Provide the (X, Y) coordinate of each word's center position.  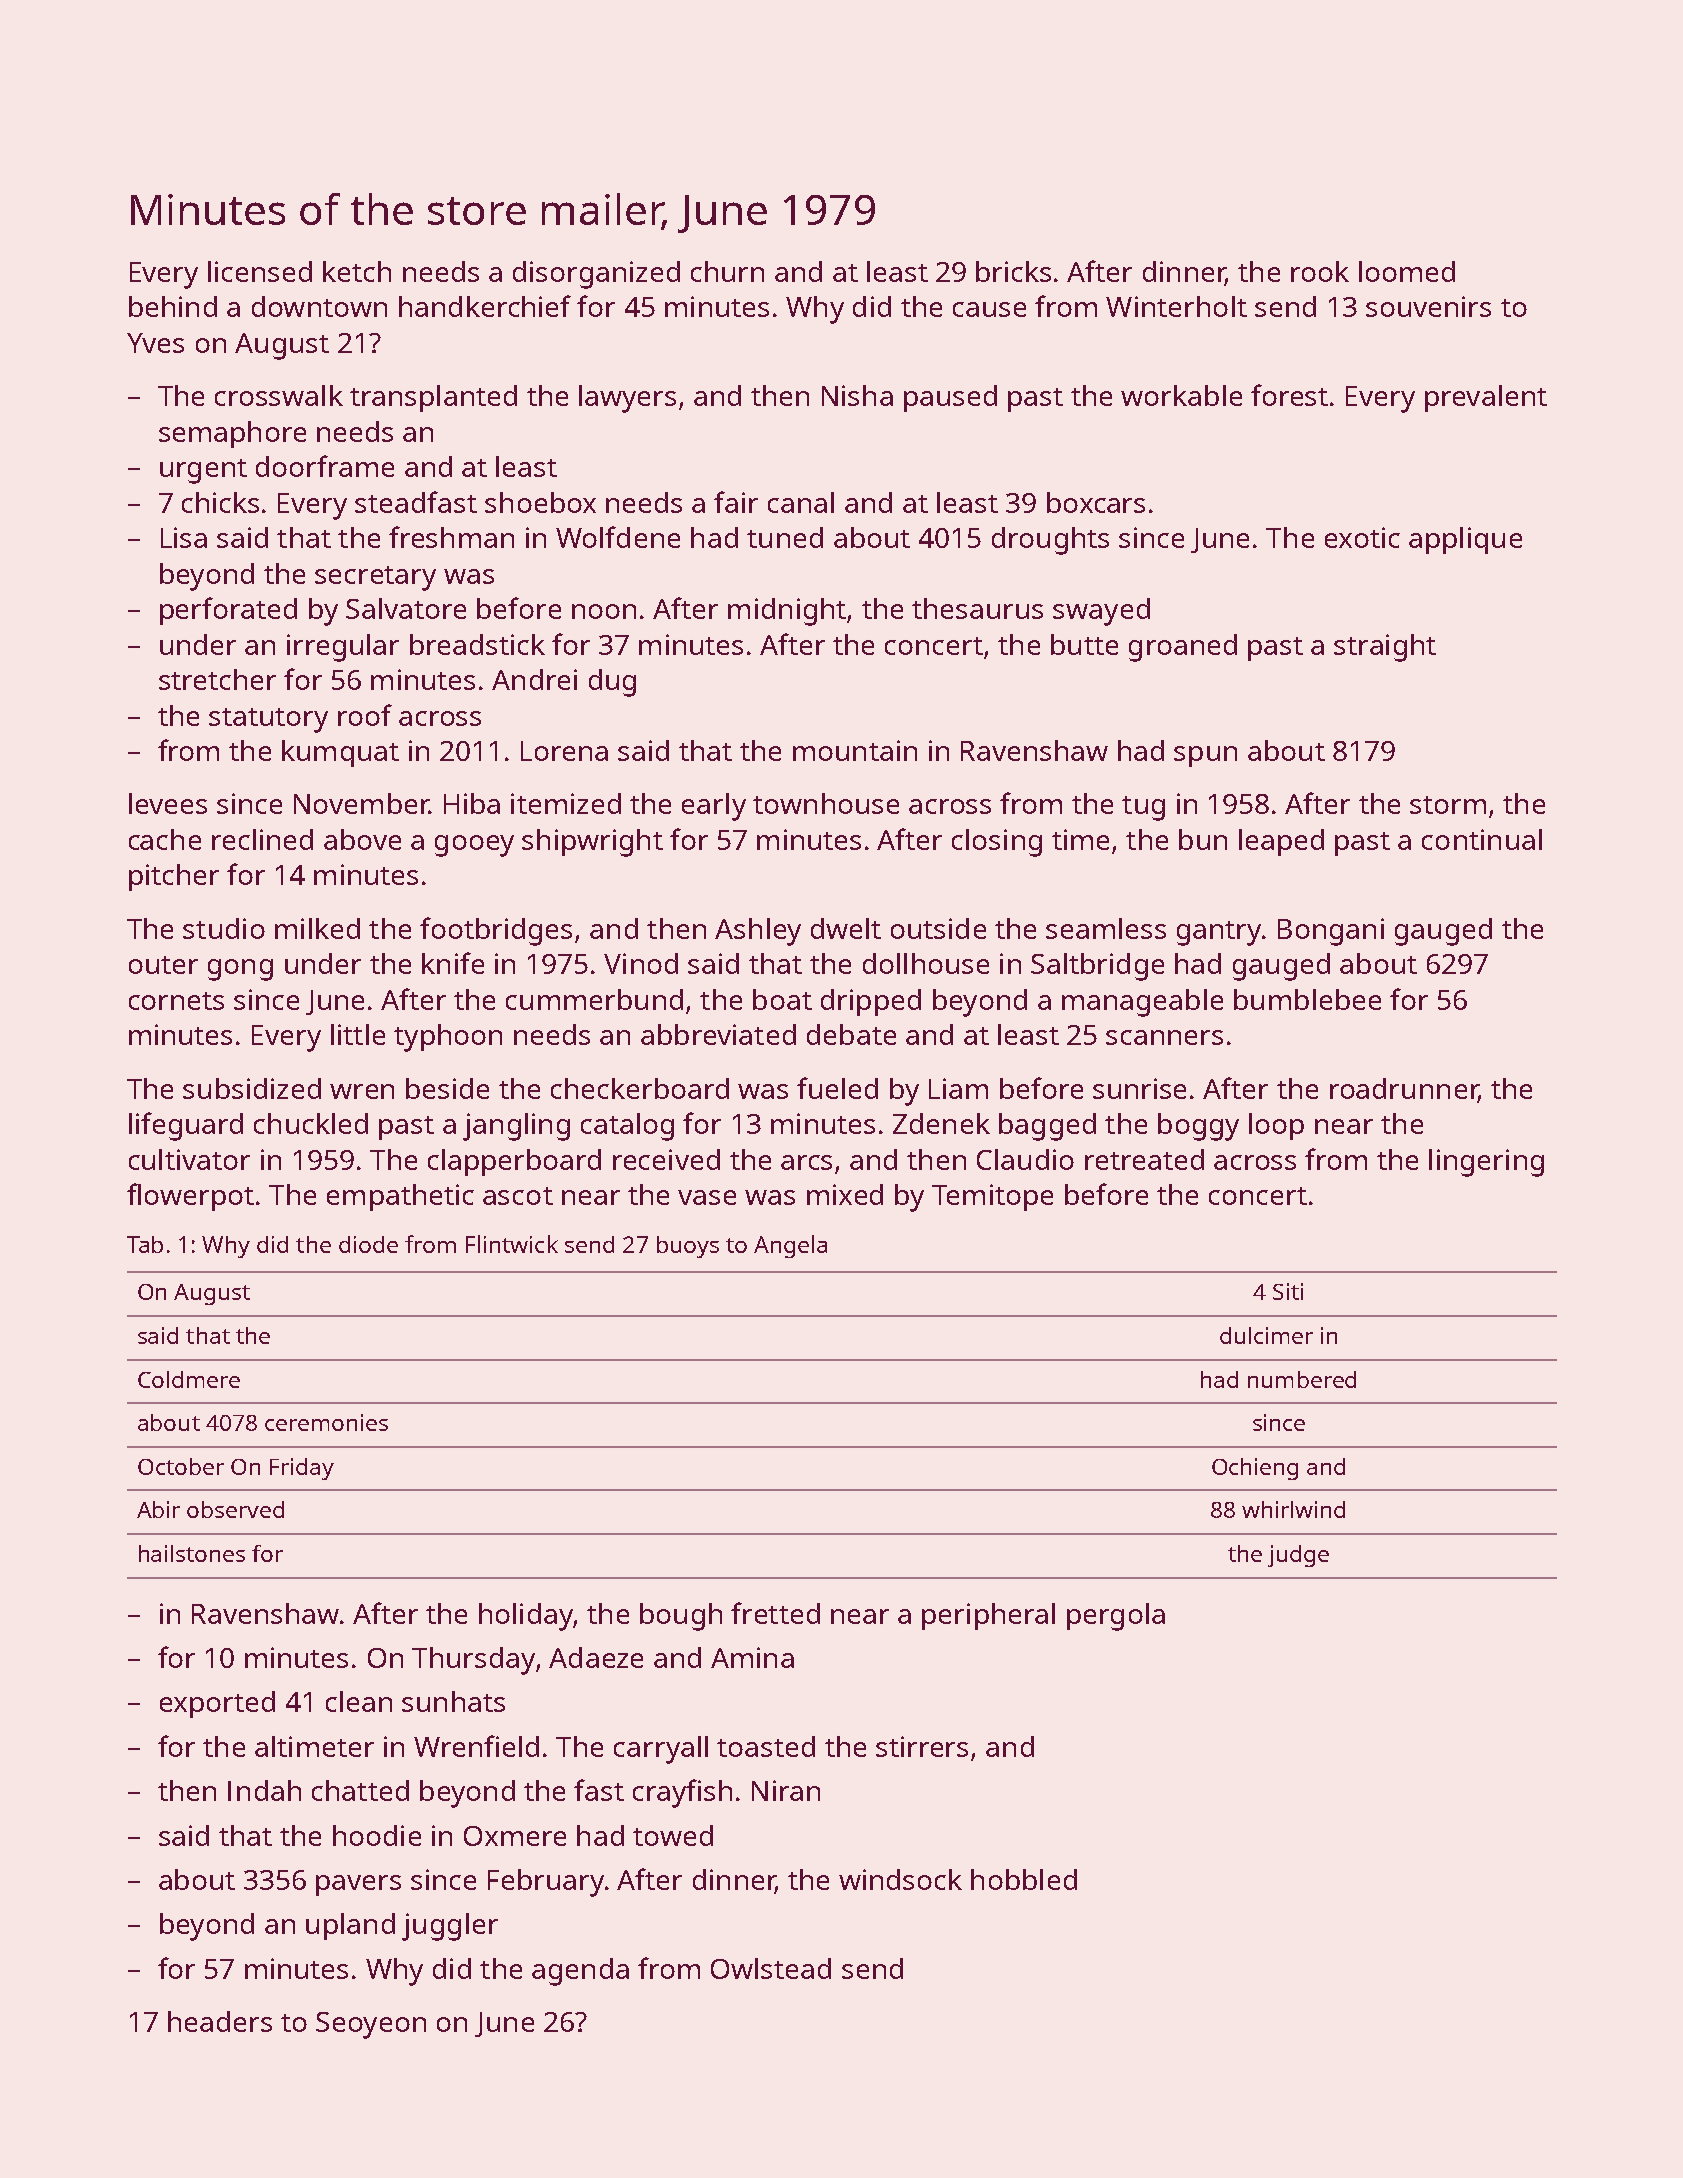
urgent (203, 471)
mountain (855, 750)
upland (350, 1926)
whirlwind (1293, 1509)
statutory (268, 720)
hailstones (192, 1553)
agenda (580, 1972)
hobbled (1024, 1879)
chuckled (311, 1123)
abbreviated (718, 1034)
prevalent (1486, 398)
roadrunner (1404, 1088)
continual (1482, 839)
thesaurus (977, 608)
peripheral (988, 1616)
